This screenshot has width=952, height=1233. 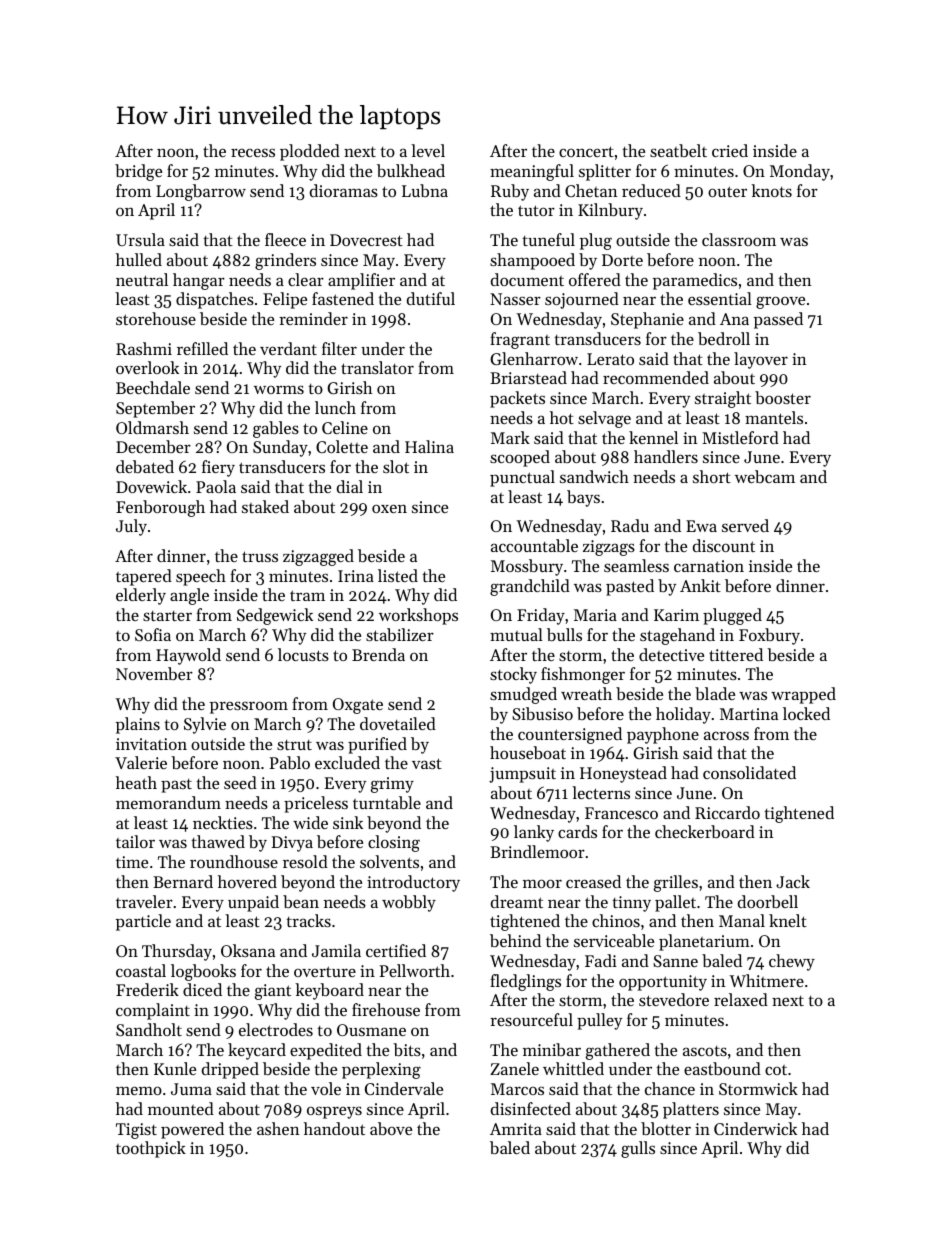 I want to click on Rashmi, so click(x=144, y=348).
